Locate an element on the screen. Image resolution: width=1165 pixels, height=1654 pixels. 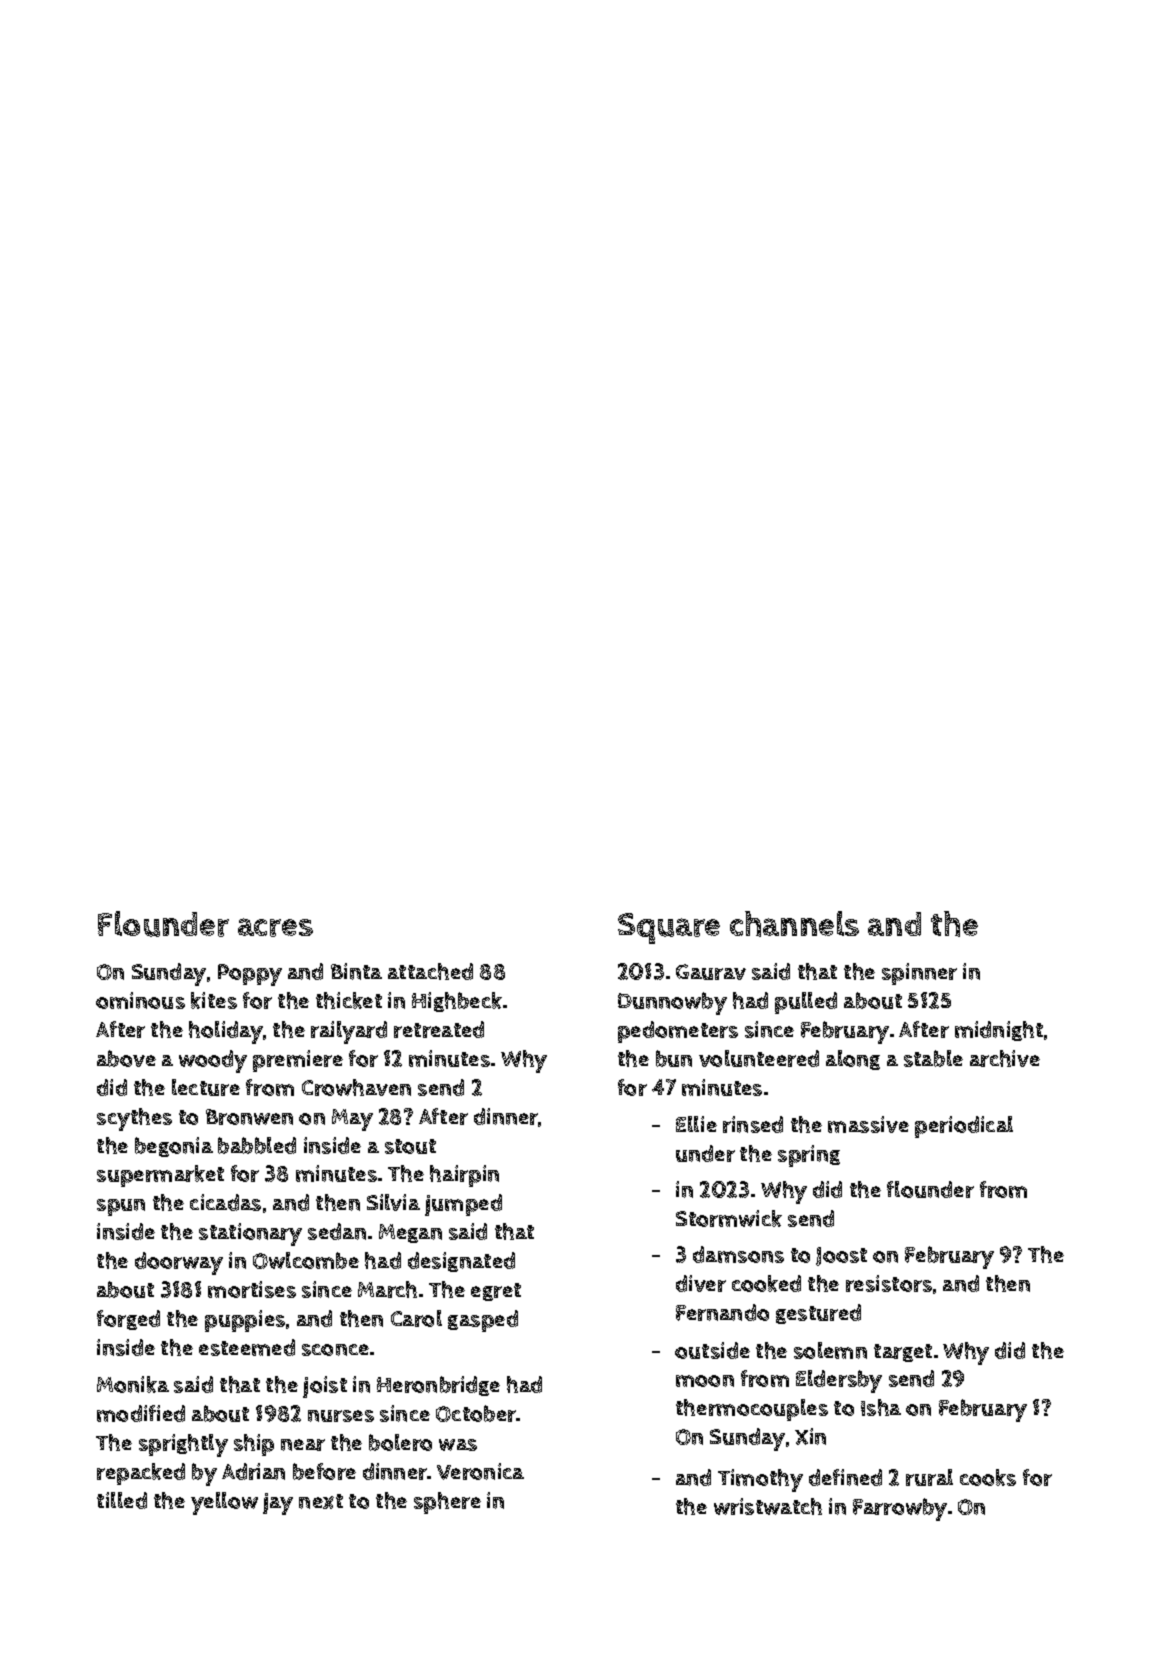
midnight is located at coordinates (999, 1031).
